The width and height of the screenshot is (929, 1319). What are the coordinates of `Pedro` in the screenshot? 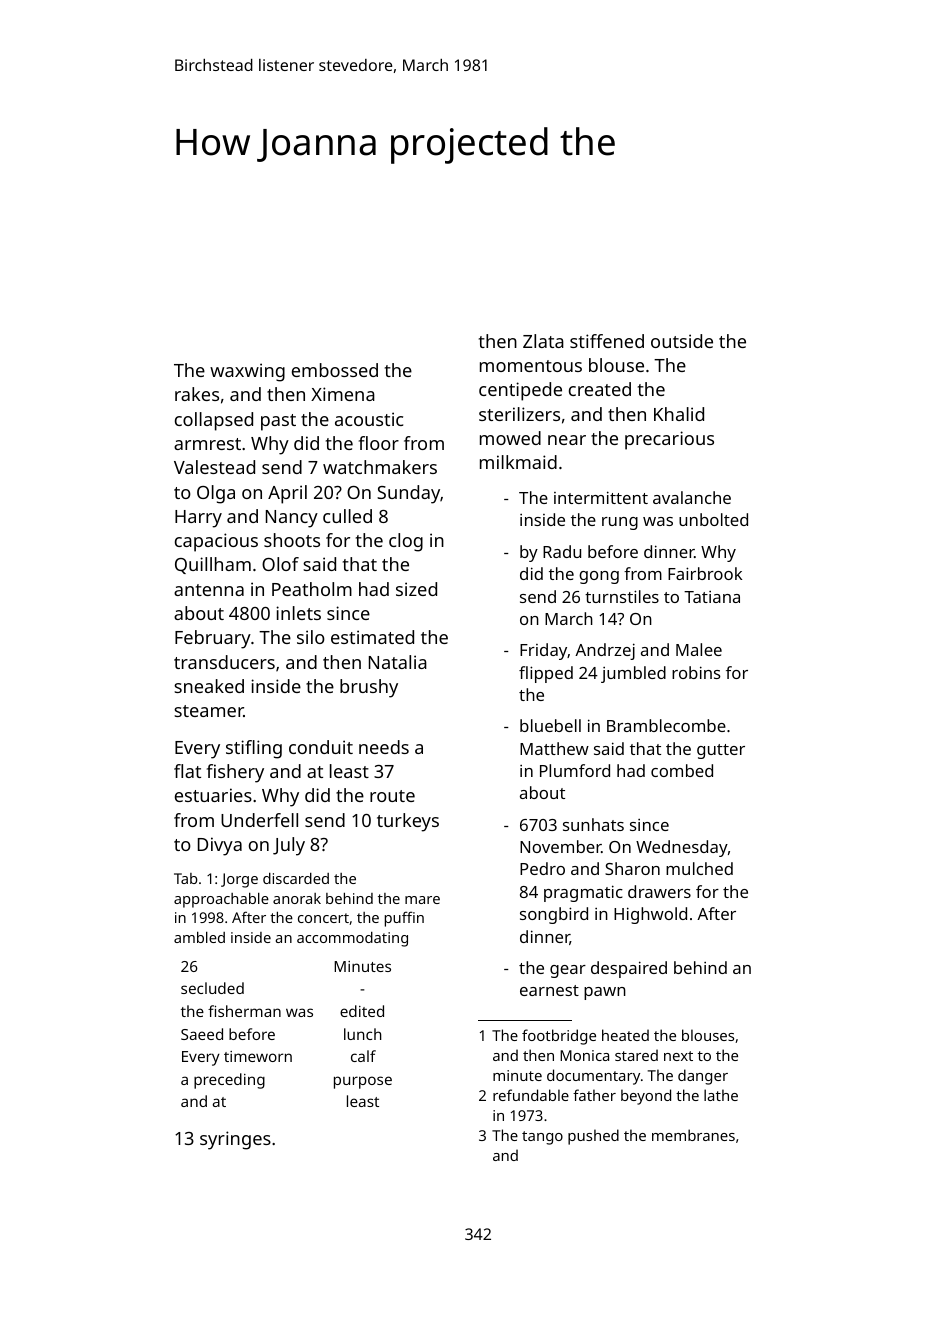 It's located at (542, 868).
